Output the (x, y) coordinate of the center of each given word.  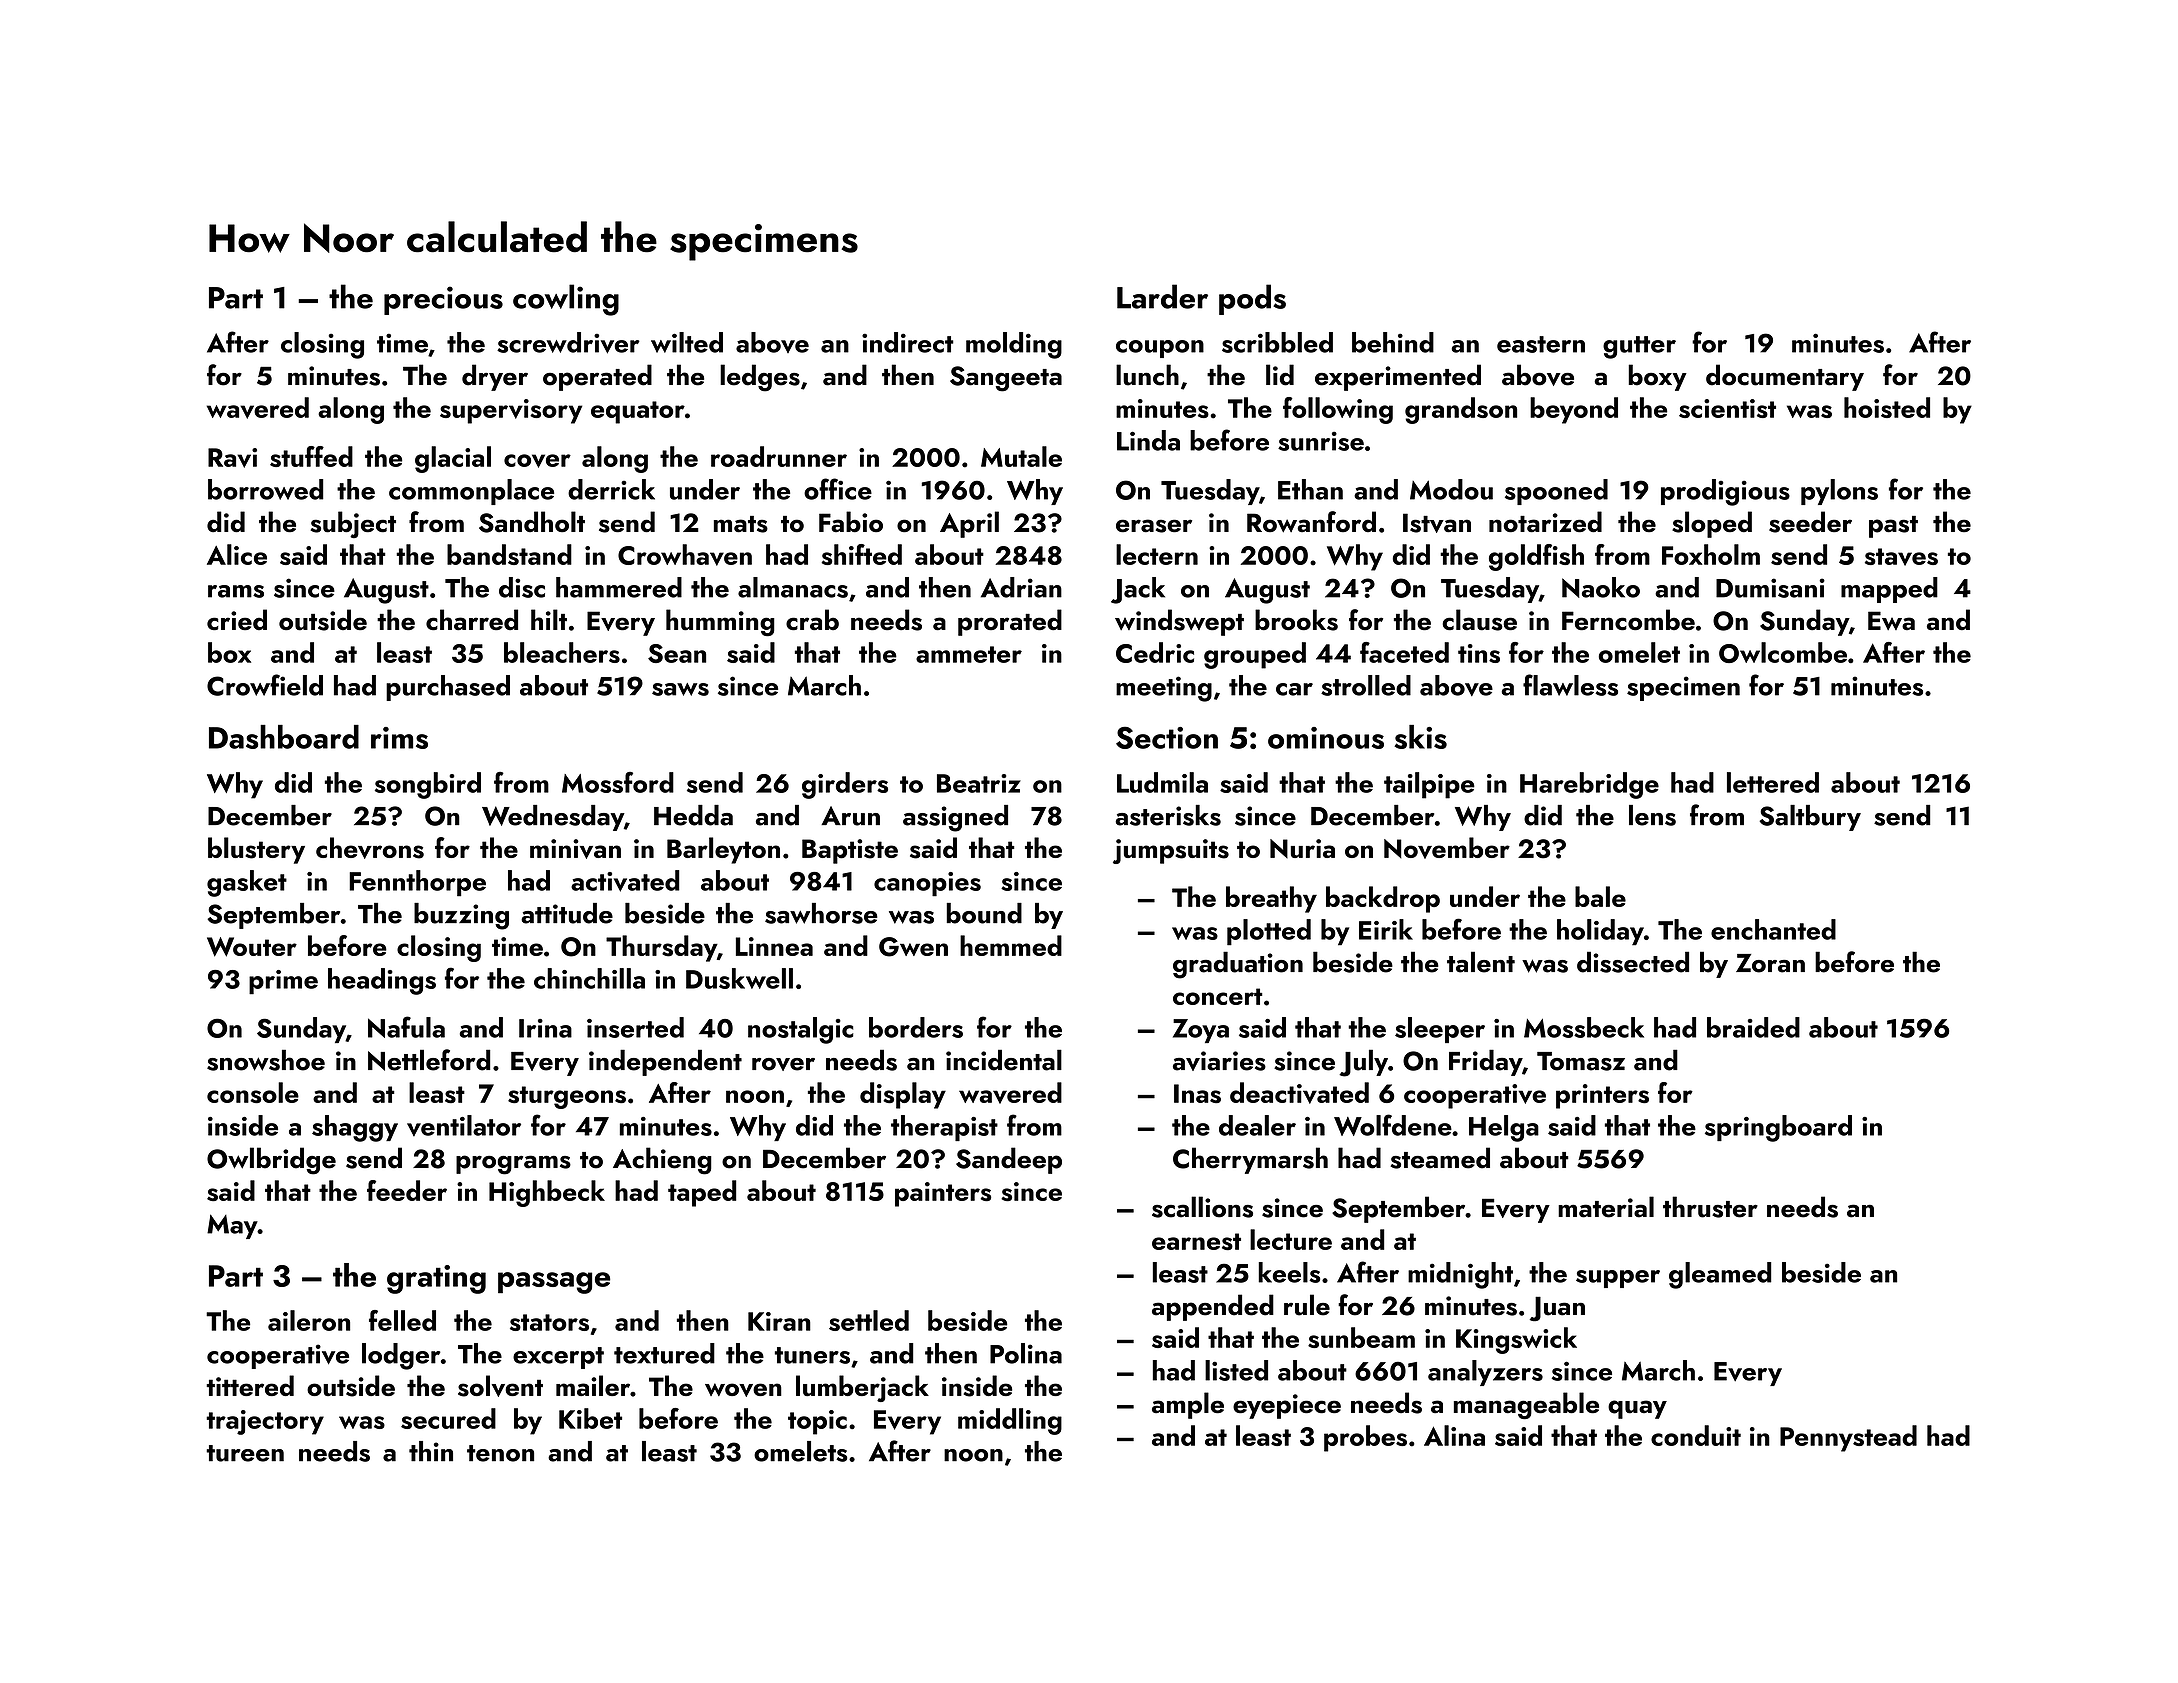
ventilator (464, 1125)
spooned (1556, 492)
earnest (1196, 1242)
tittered (250, 1385)
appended (1213, 1307)
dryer (495, 377)
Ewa (1891, 621)
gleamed (1720, 1275)
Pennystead (1848, 1438)
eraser (1154, 526)
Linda (1148, 440)
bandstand (509, 554)
